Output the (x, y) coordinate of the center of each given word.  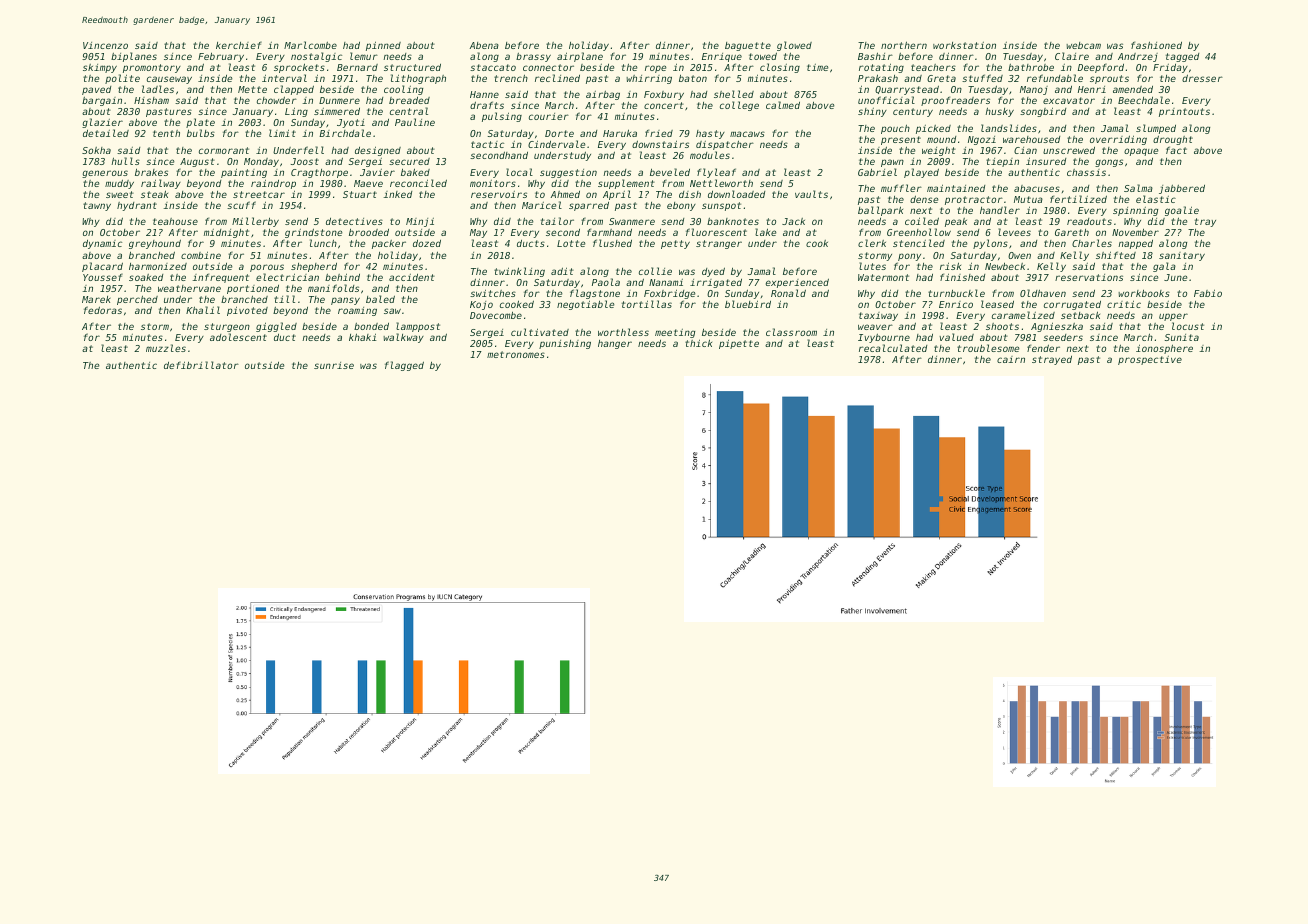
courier (549, 116)
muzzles (166, 348)
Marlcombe (310, 45)
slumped (1156, 129)
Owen (1019, 255)
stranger (719, 244)
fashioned (1156, 45)
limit (282, 133)
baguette (748, 46)
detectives (354, 221)
